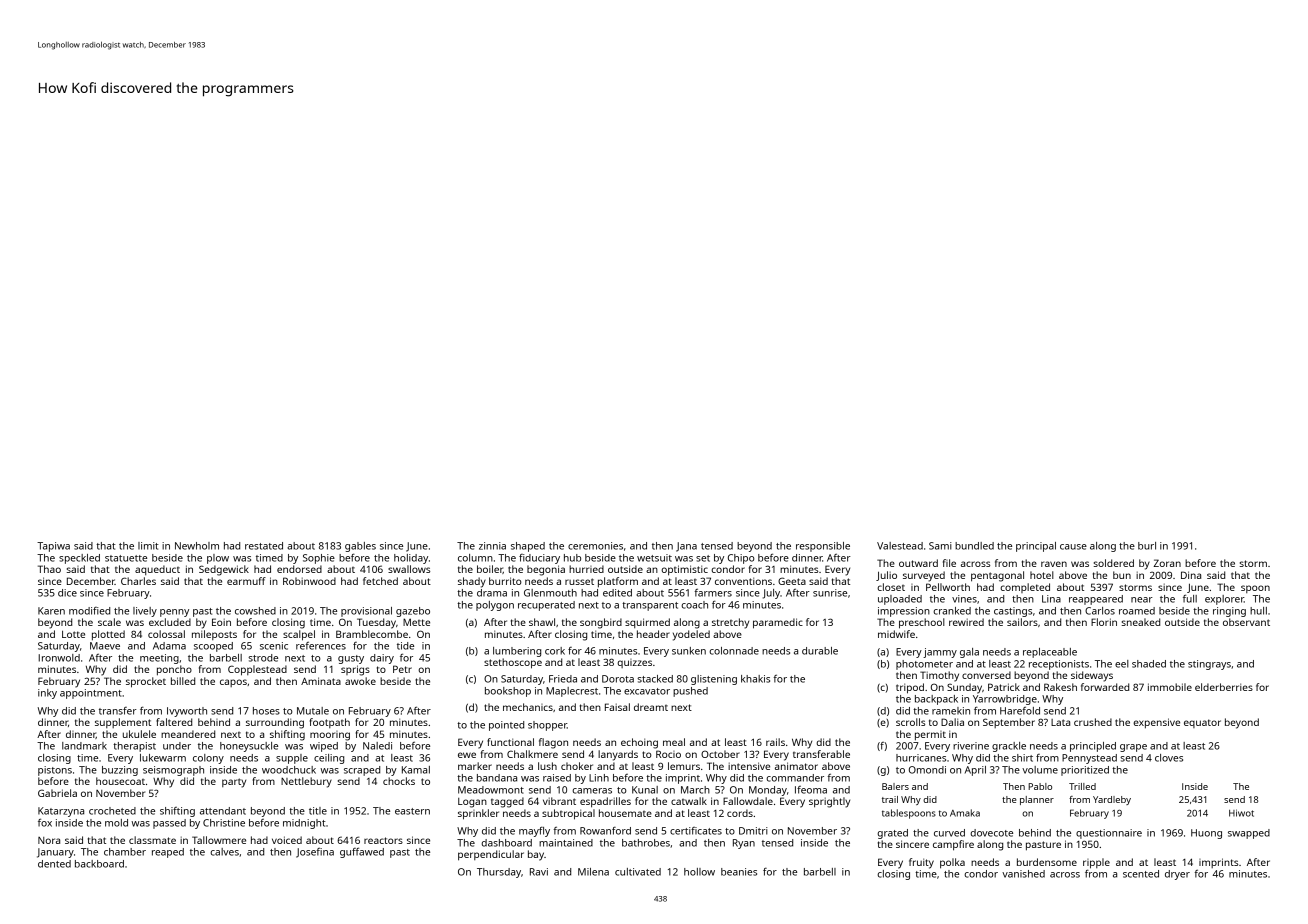 This image has width=1308, height=924. What do you see at coordinates (53, 547) in the image?
I see `Tapiwa` at bounding box center [53, 547].
